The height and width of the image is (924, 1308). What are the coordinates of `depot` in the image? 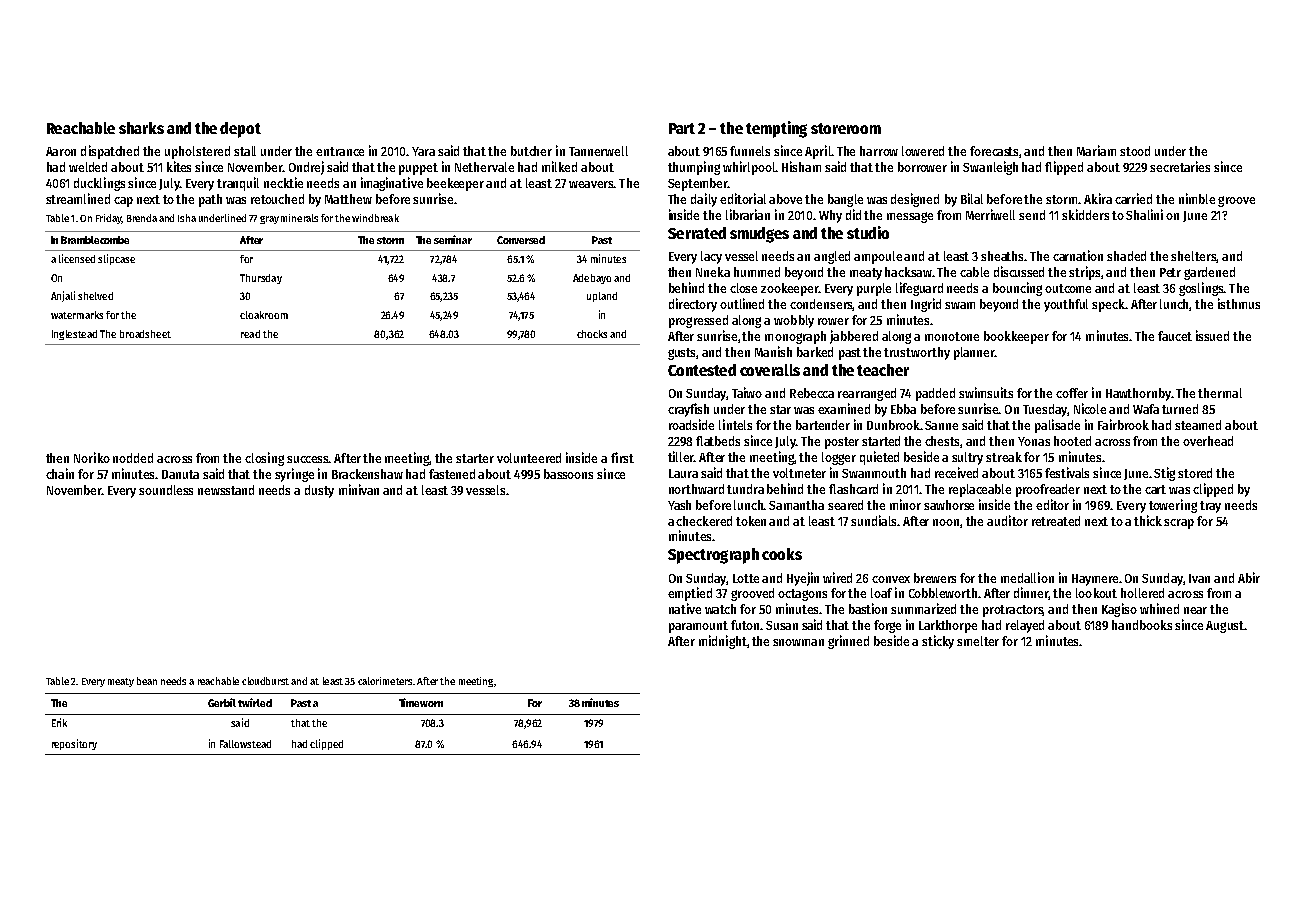 It's located at (240, 130).
